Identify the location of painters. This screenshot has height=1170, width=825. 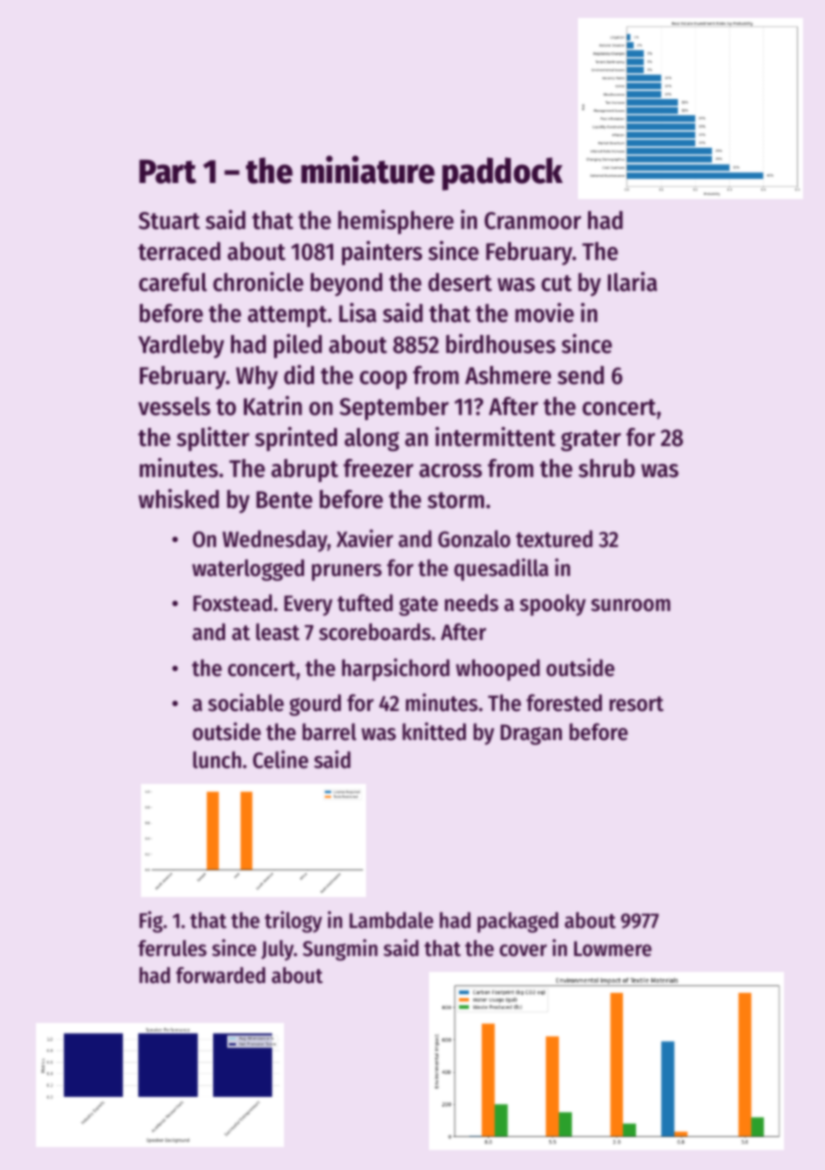
(382, 253).
